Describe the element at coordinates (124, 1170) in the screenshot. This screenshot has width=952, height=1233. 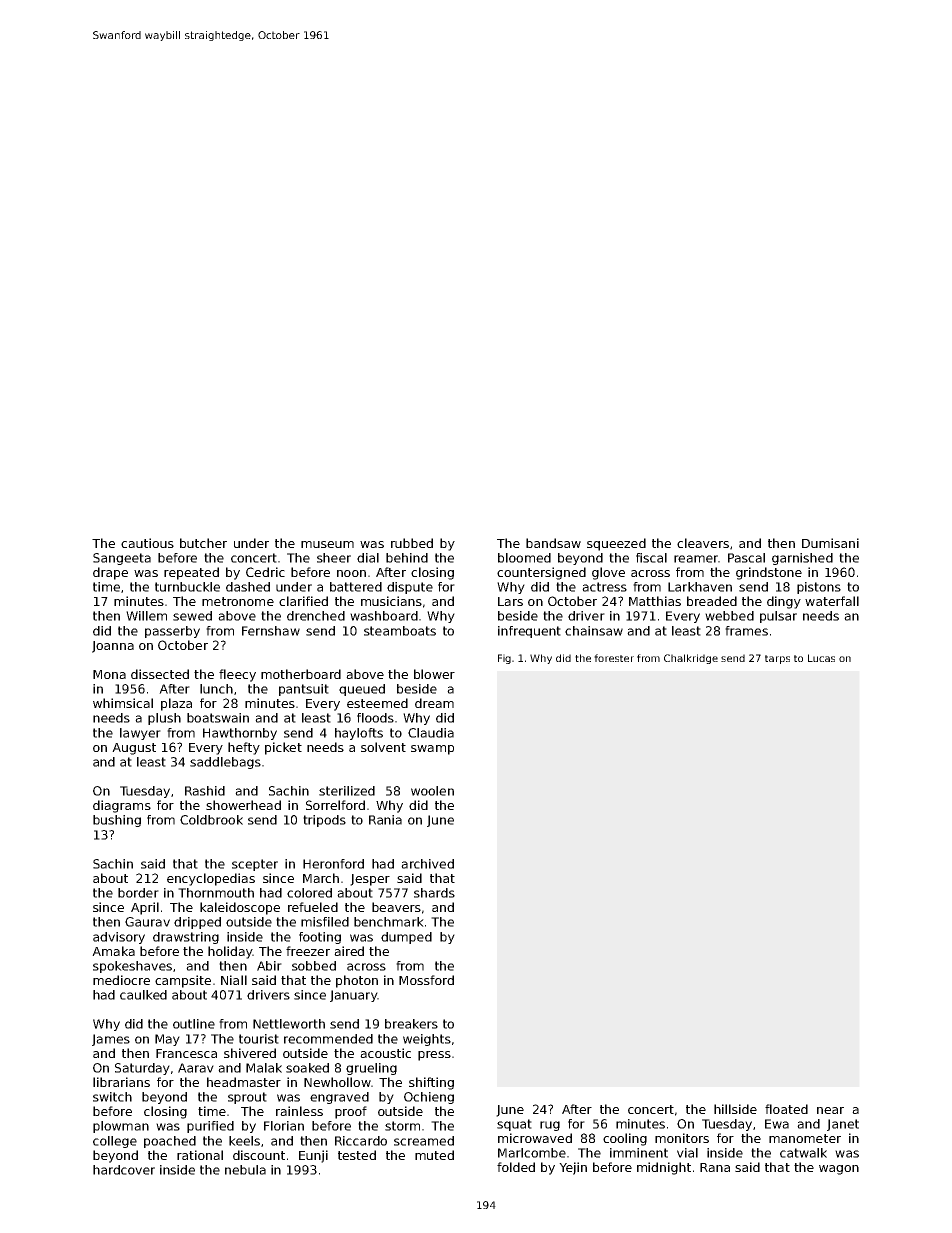
I see `hardcover` at that location.
